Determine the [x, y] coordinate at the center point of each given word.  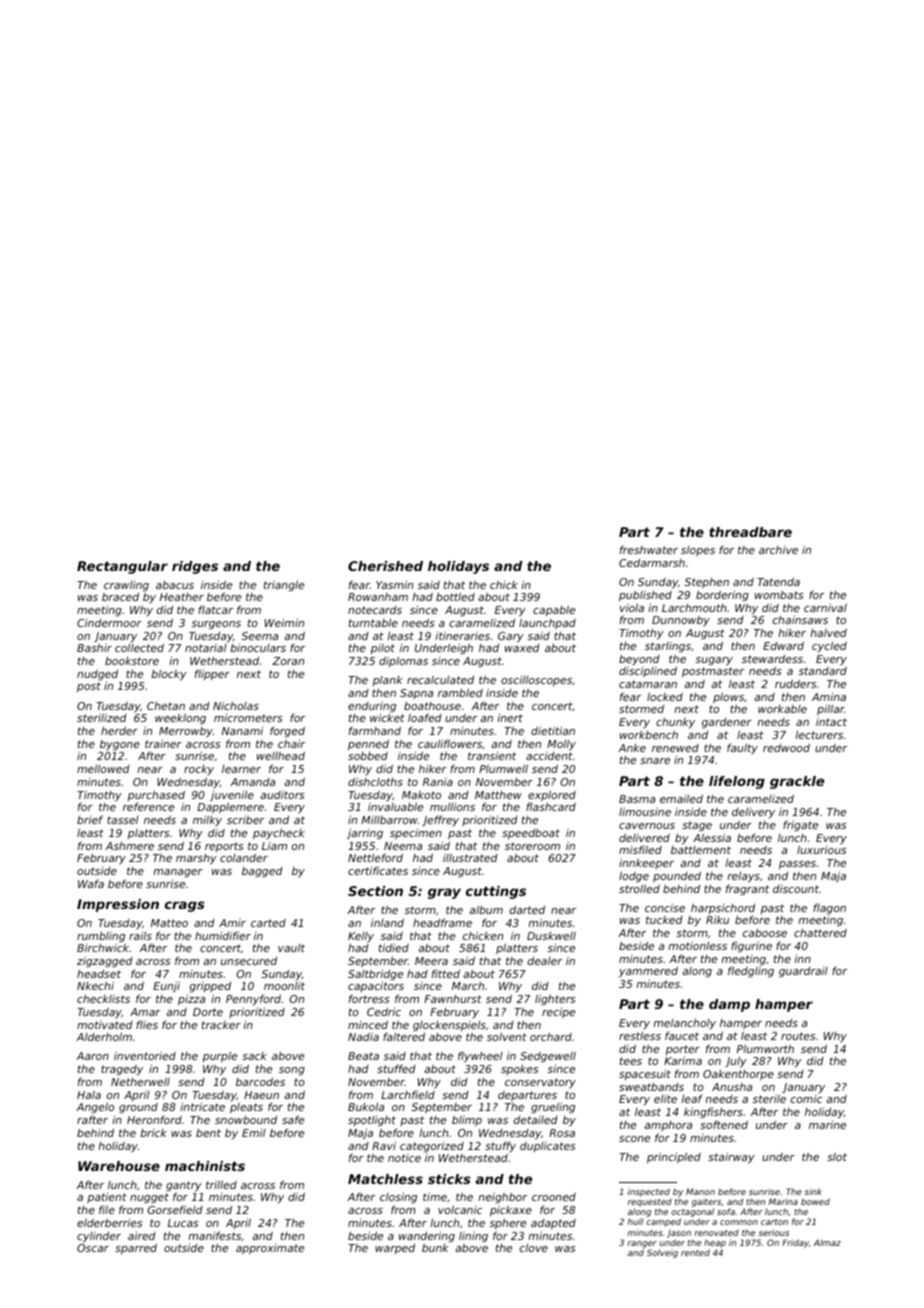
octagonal [692, 1212]
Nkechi [95, 985]
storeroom [532, 846]
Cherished [385, 566]
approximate [270, 1249]
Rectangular [122, 567]
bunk [435, 1248]
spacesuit [645, 1075]
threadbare [750, 532]
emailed [681, 799]
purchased [156, 796]
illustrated [470, 858]
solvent [507, 1036]
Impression [118, 905]
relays [743, 877]
